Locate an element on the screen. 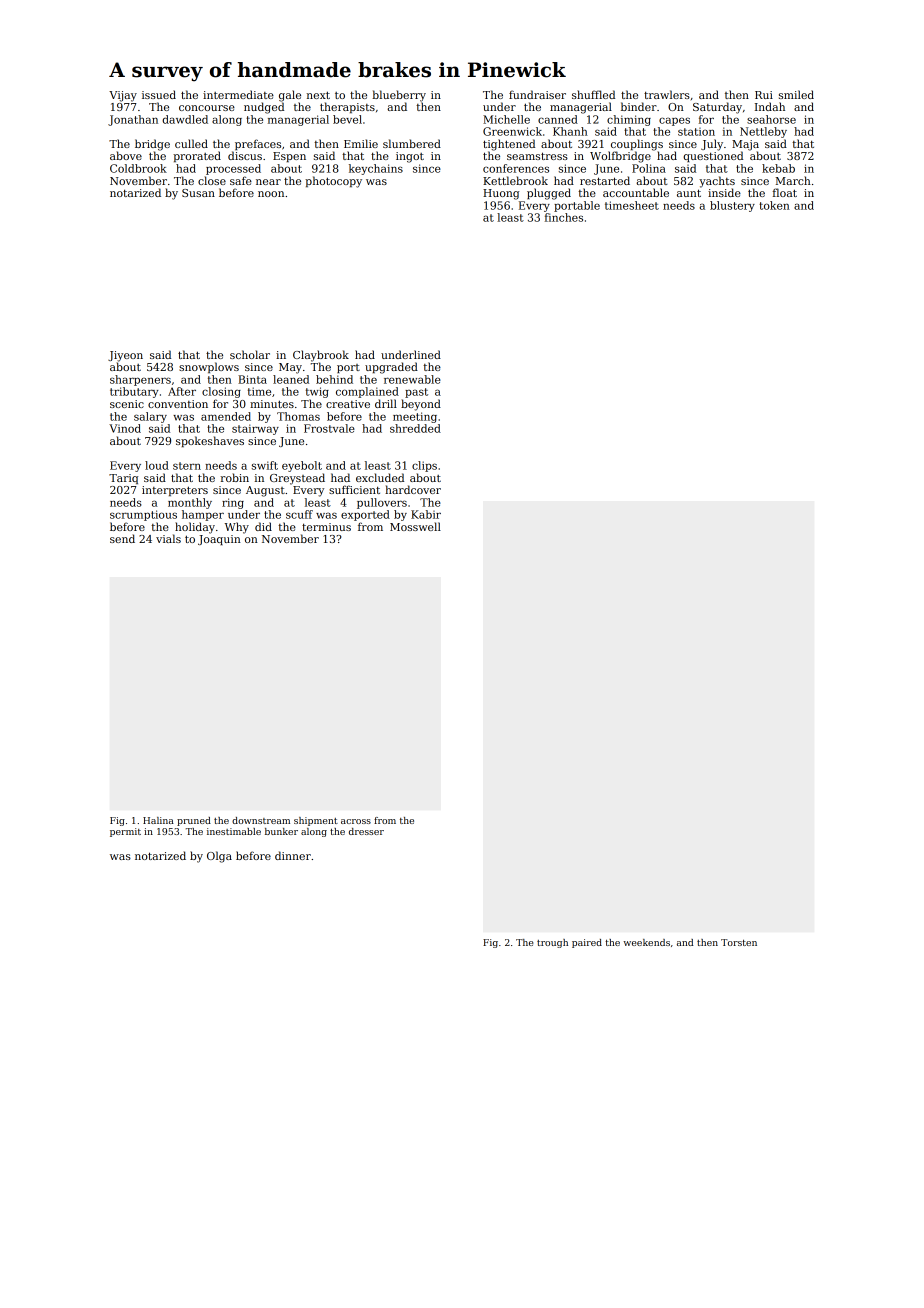 This screenshot has width=924, height=1308. trough is located at coordinates (552, 943).
